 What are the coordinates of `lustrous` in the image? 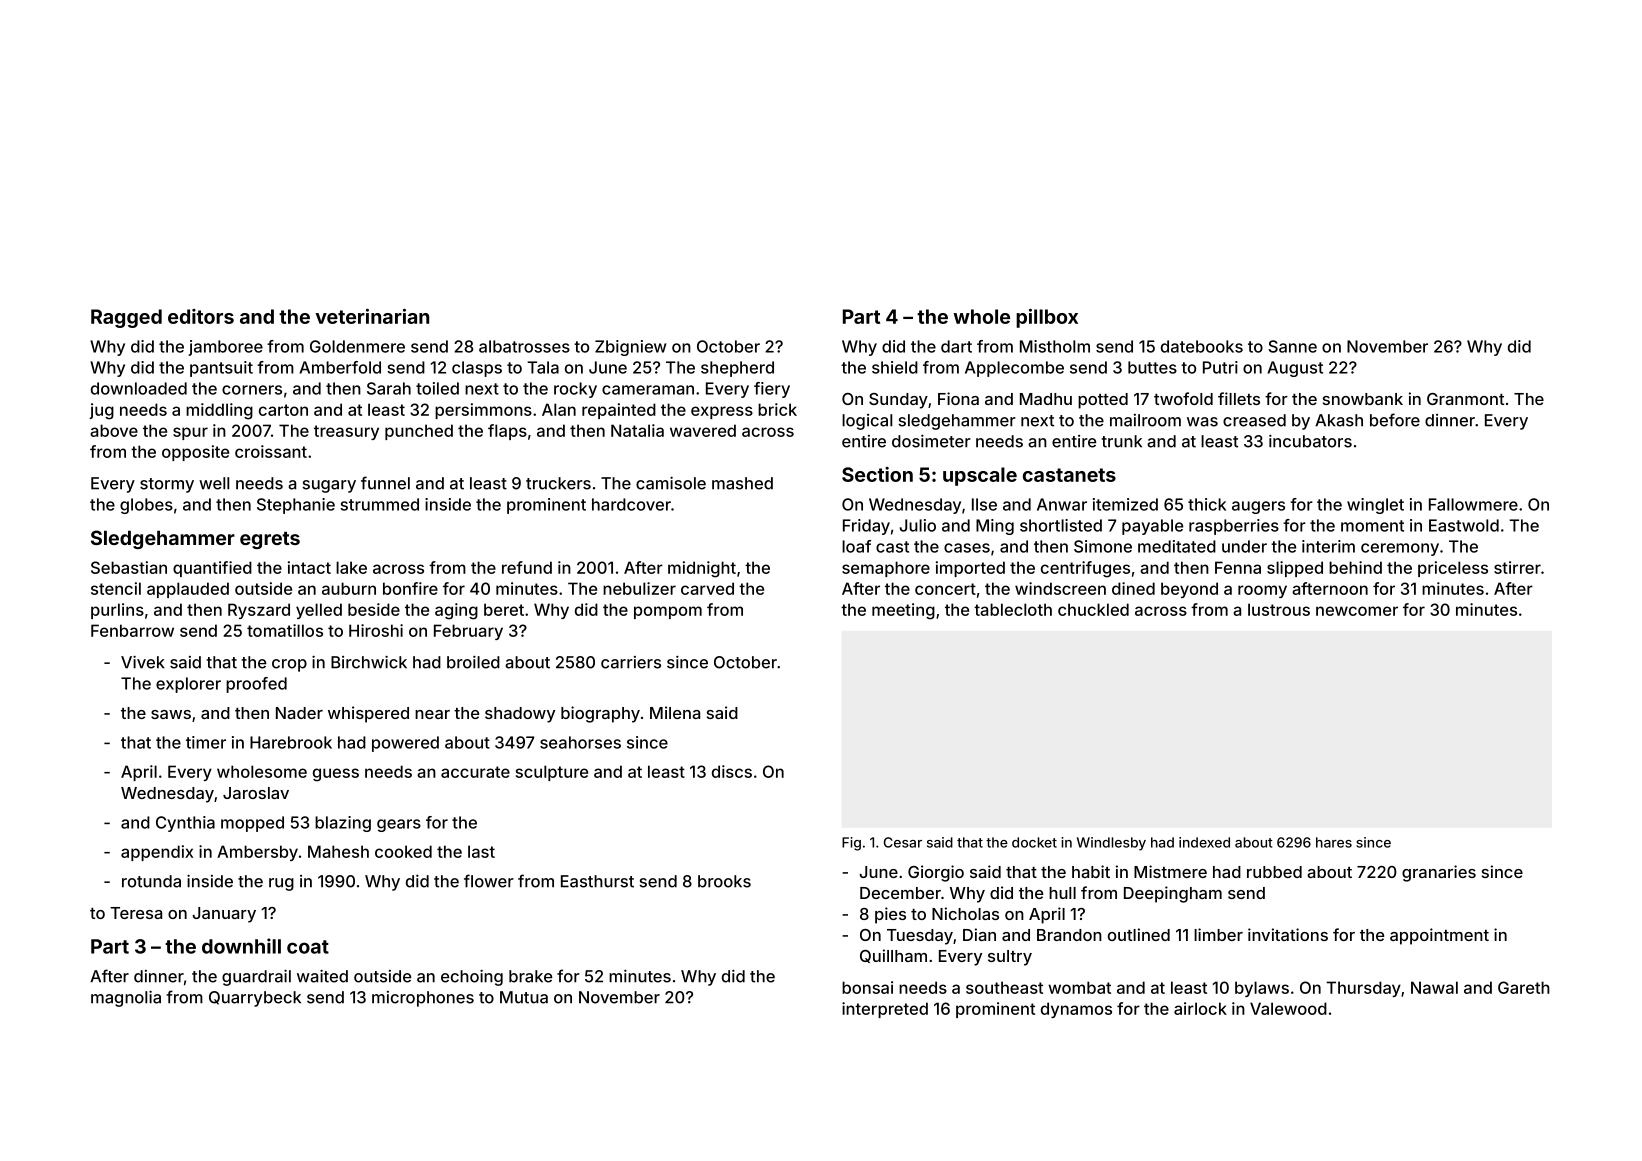 It's located at (1279, 609).
